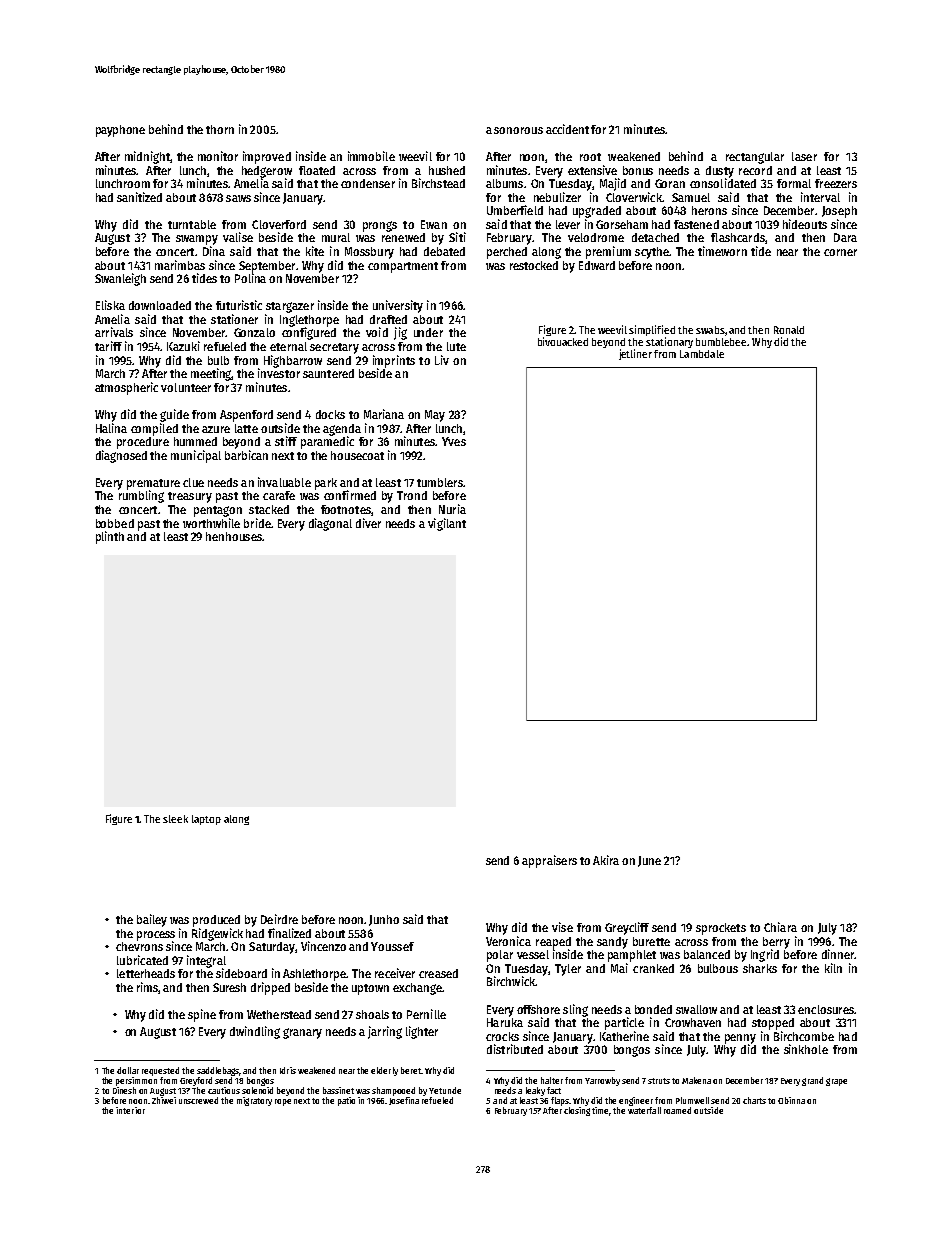 This screenshot has height=1233, width=952. I want to click on saddlebags, so click(218, 1071).
